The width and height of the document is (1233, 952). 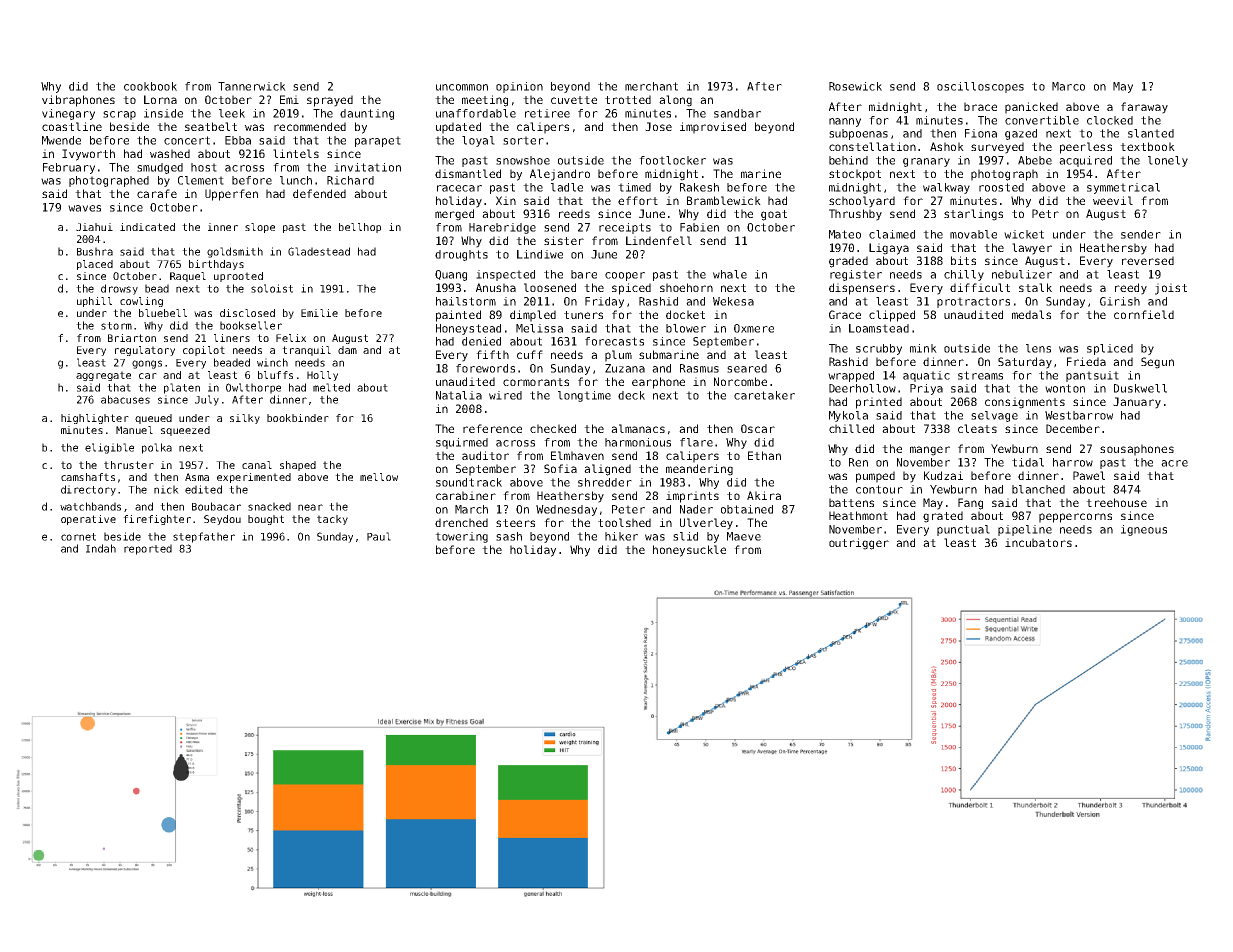 What do you see at coordinates (1123, 188) in the document?
I see `symmetrical` at bounding box center [1123, 188].
